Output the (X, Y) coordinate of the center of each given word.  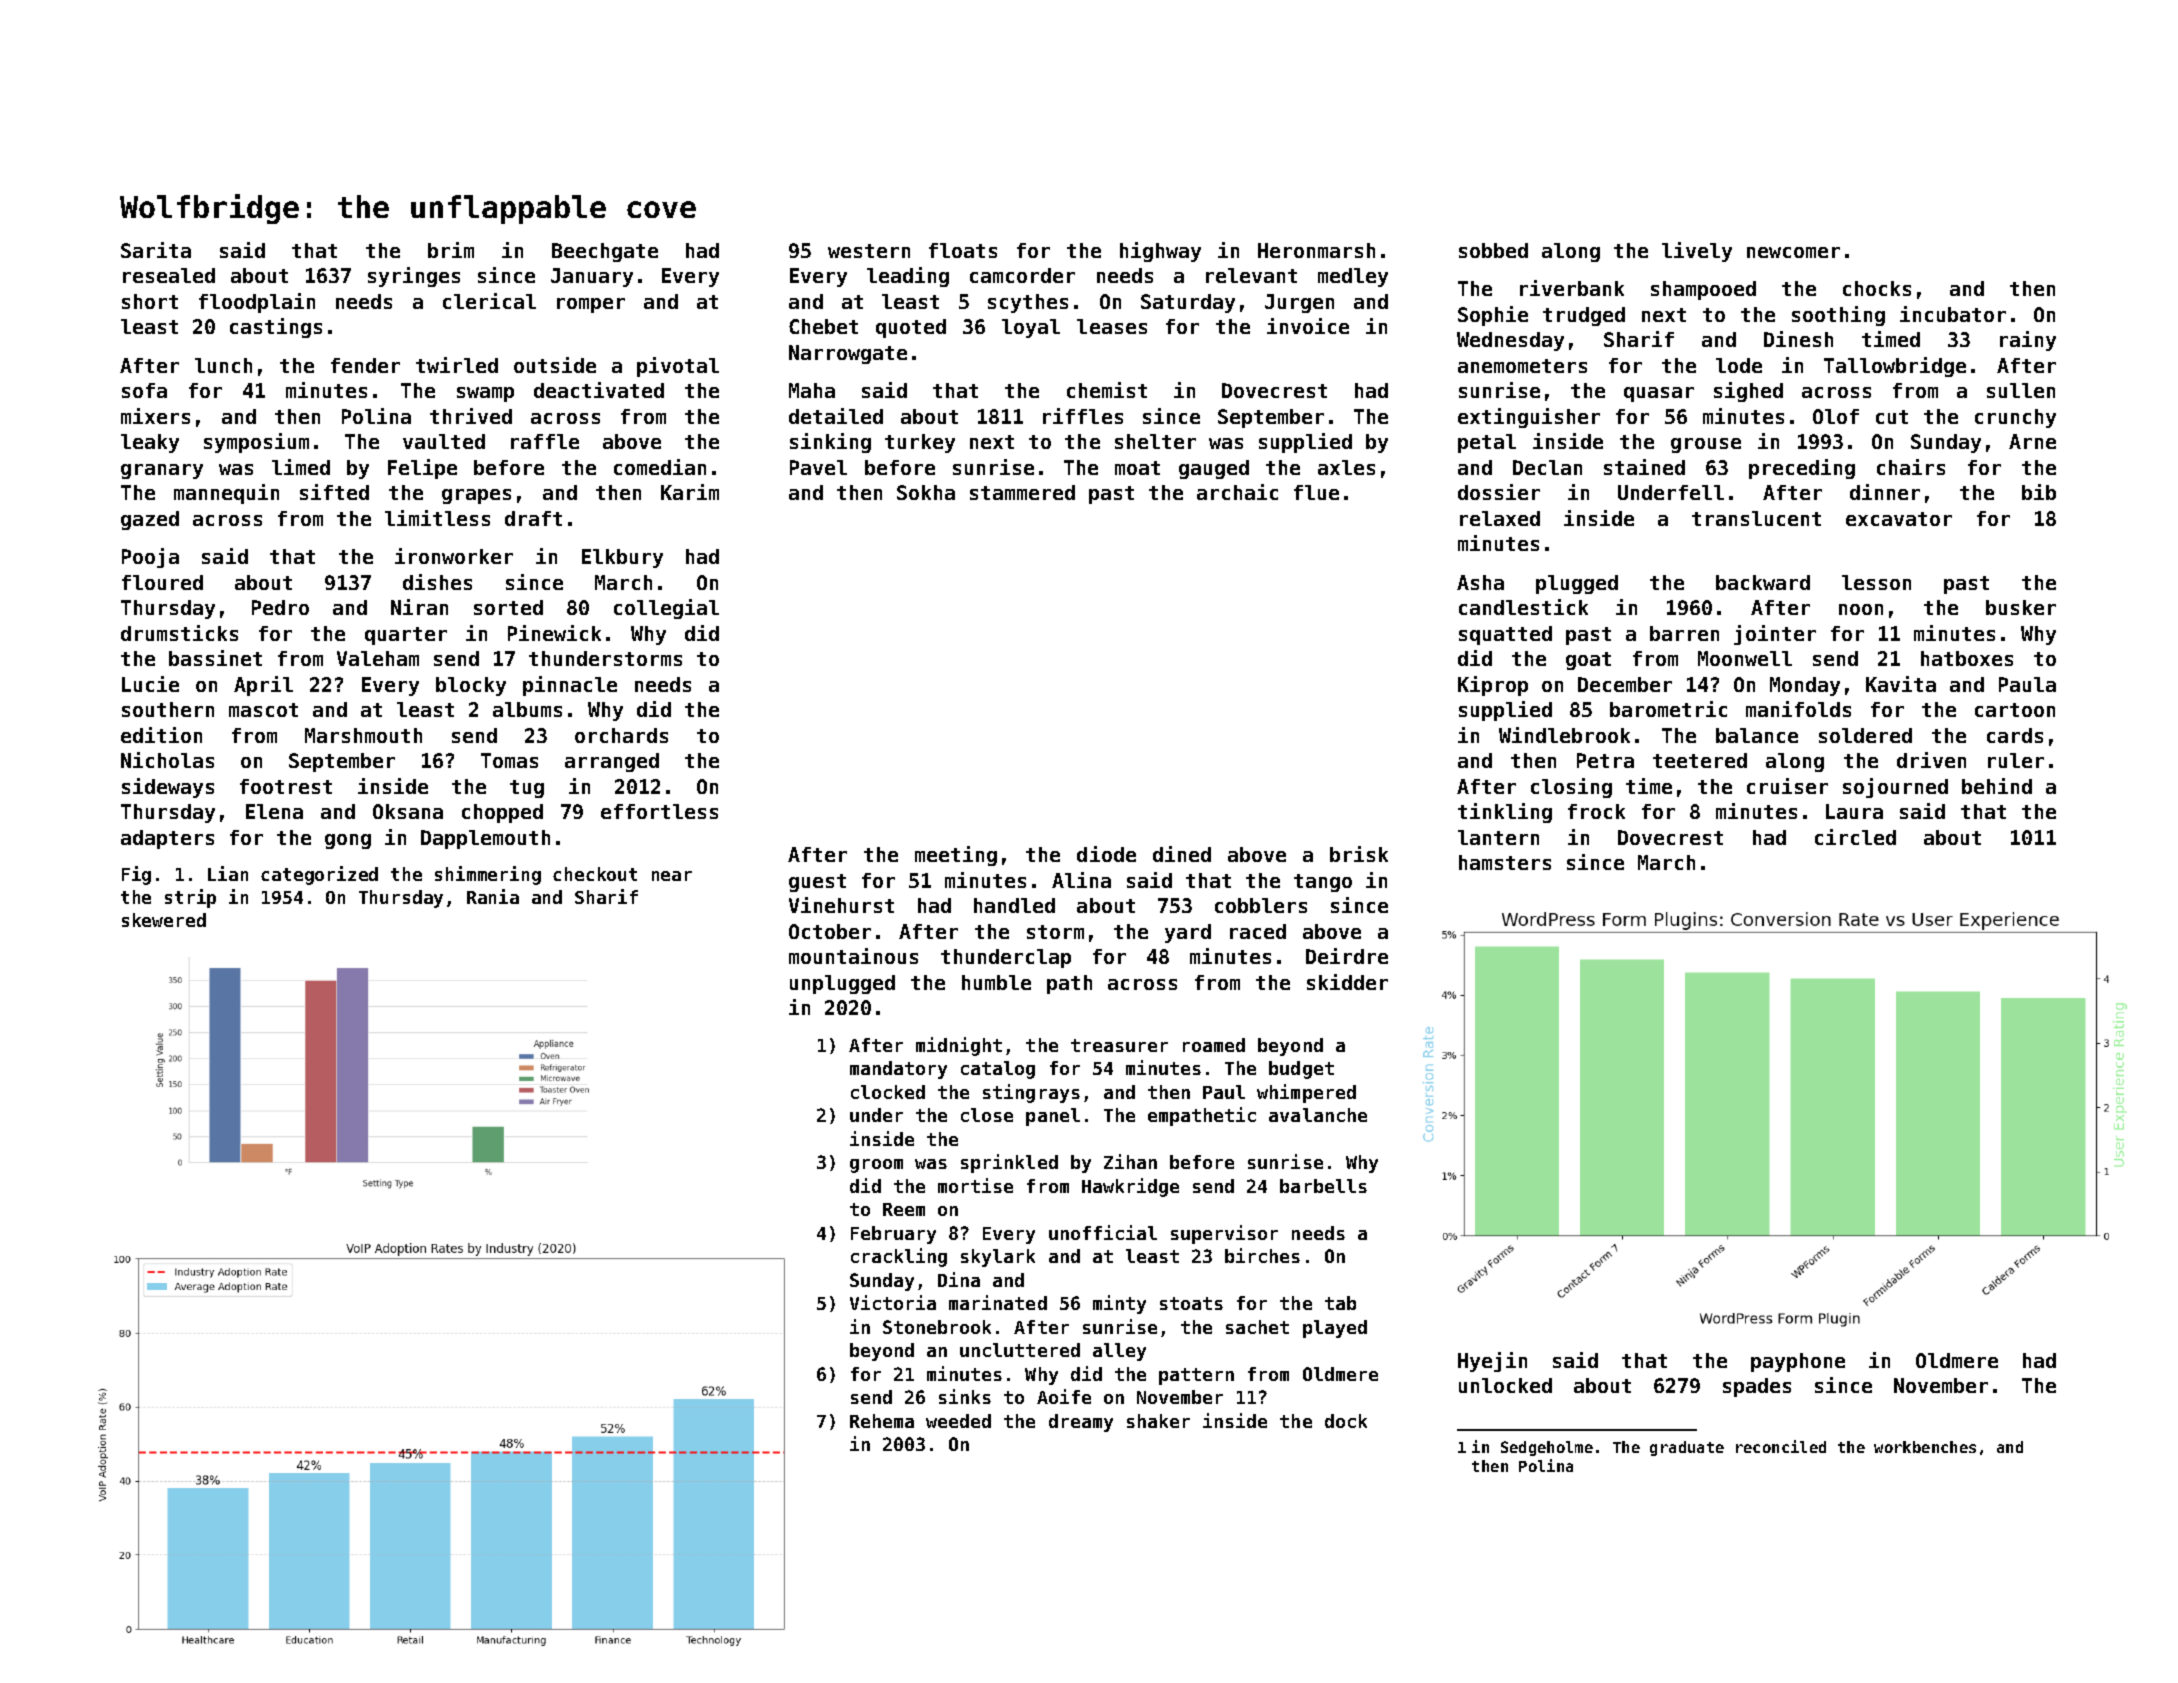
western (869, 251)
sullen (2021, 390)
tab (1340, 1303)
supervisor (1224, 1234)
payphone (1798, 1362)
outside (555, 365)
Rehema (882, 1421)
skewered (164, 920)
